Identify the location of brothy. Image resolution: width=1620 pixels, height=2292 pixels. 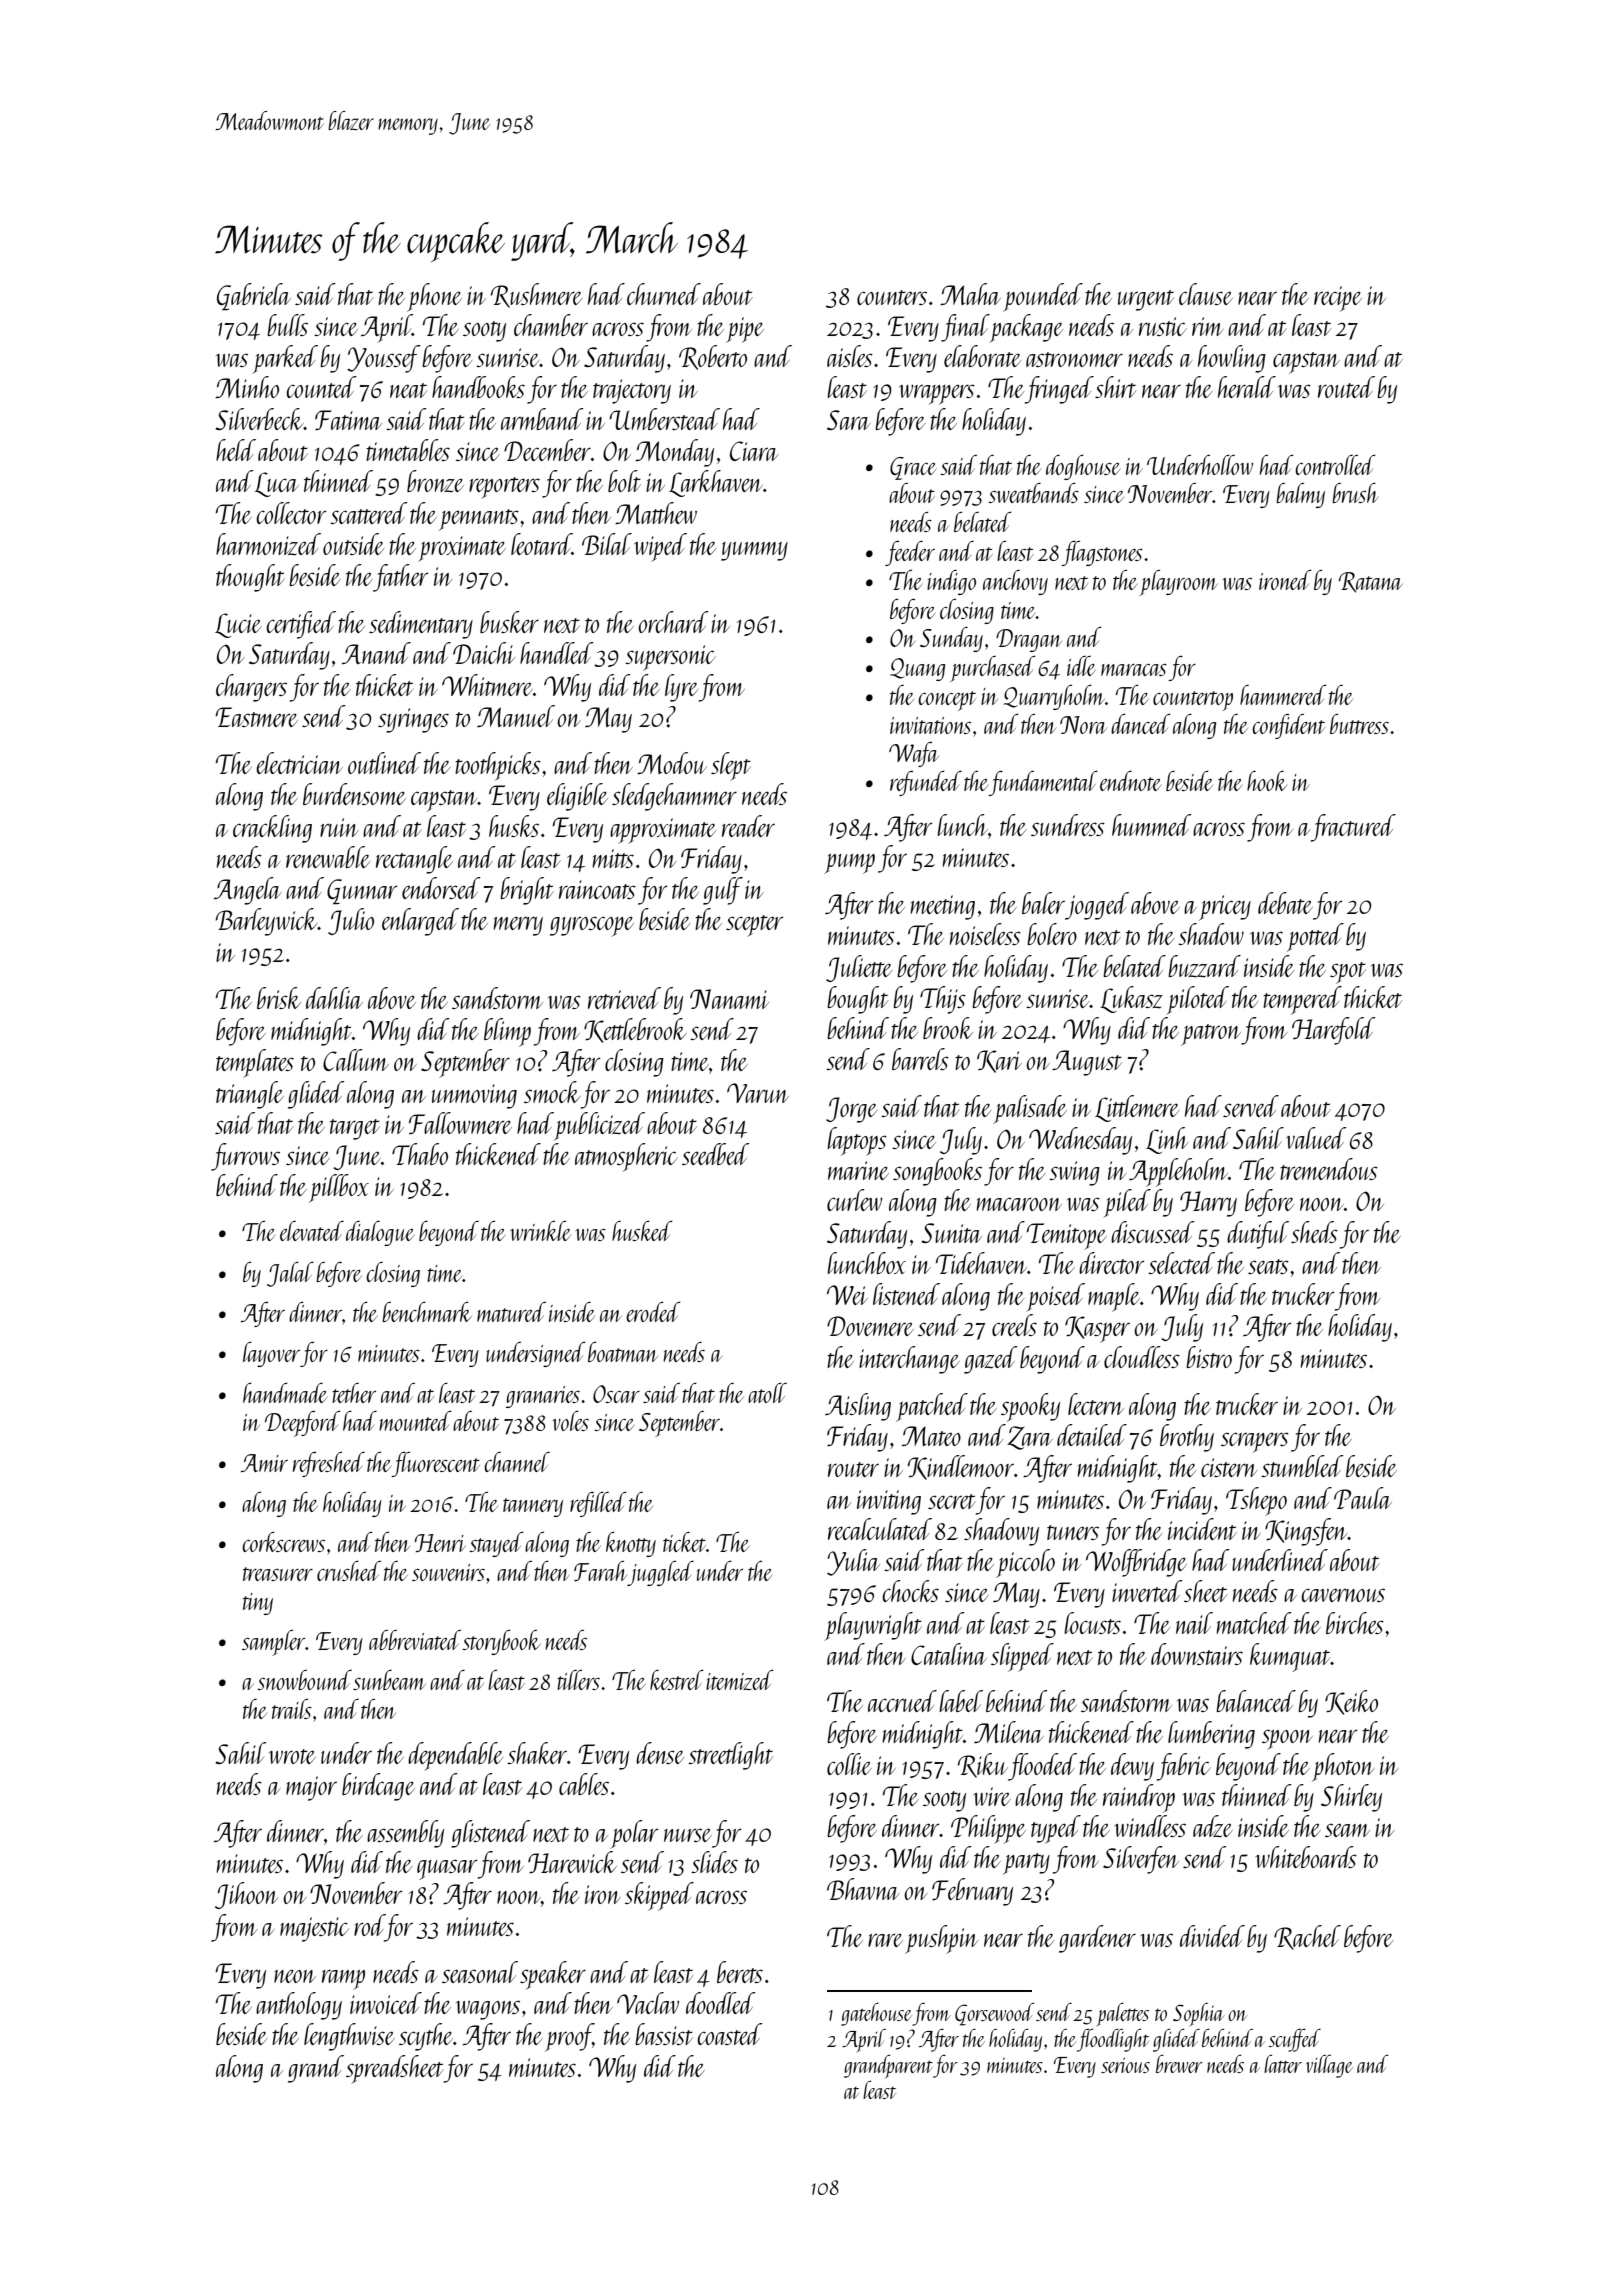
(1187, 1438).
